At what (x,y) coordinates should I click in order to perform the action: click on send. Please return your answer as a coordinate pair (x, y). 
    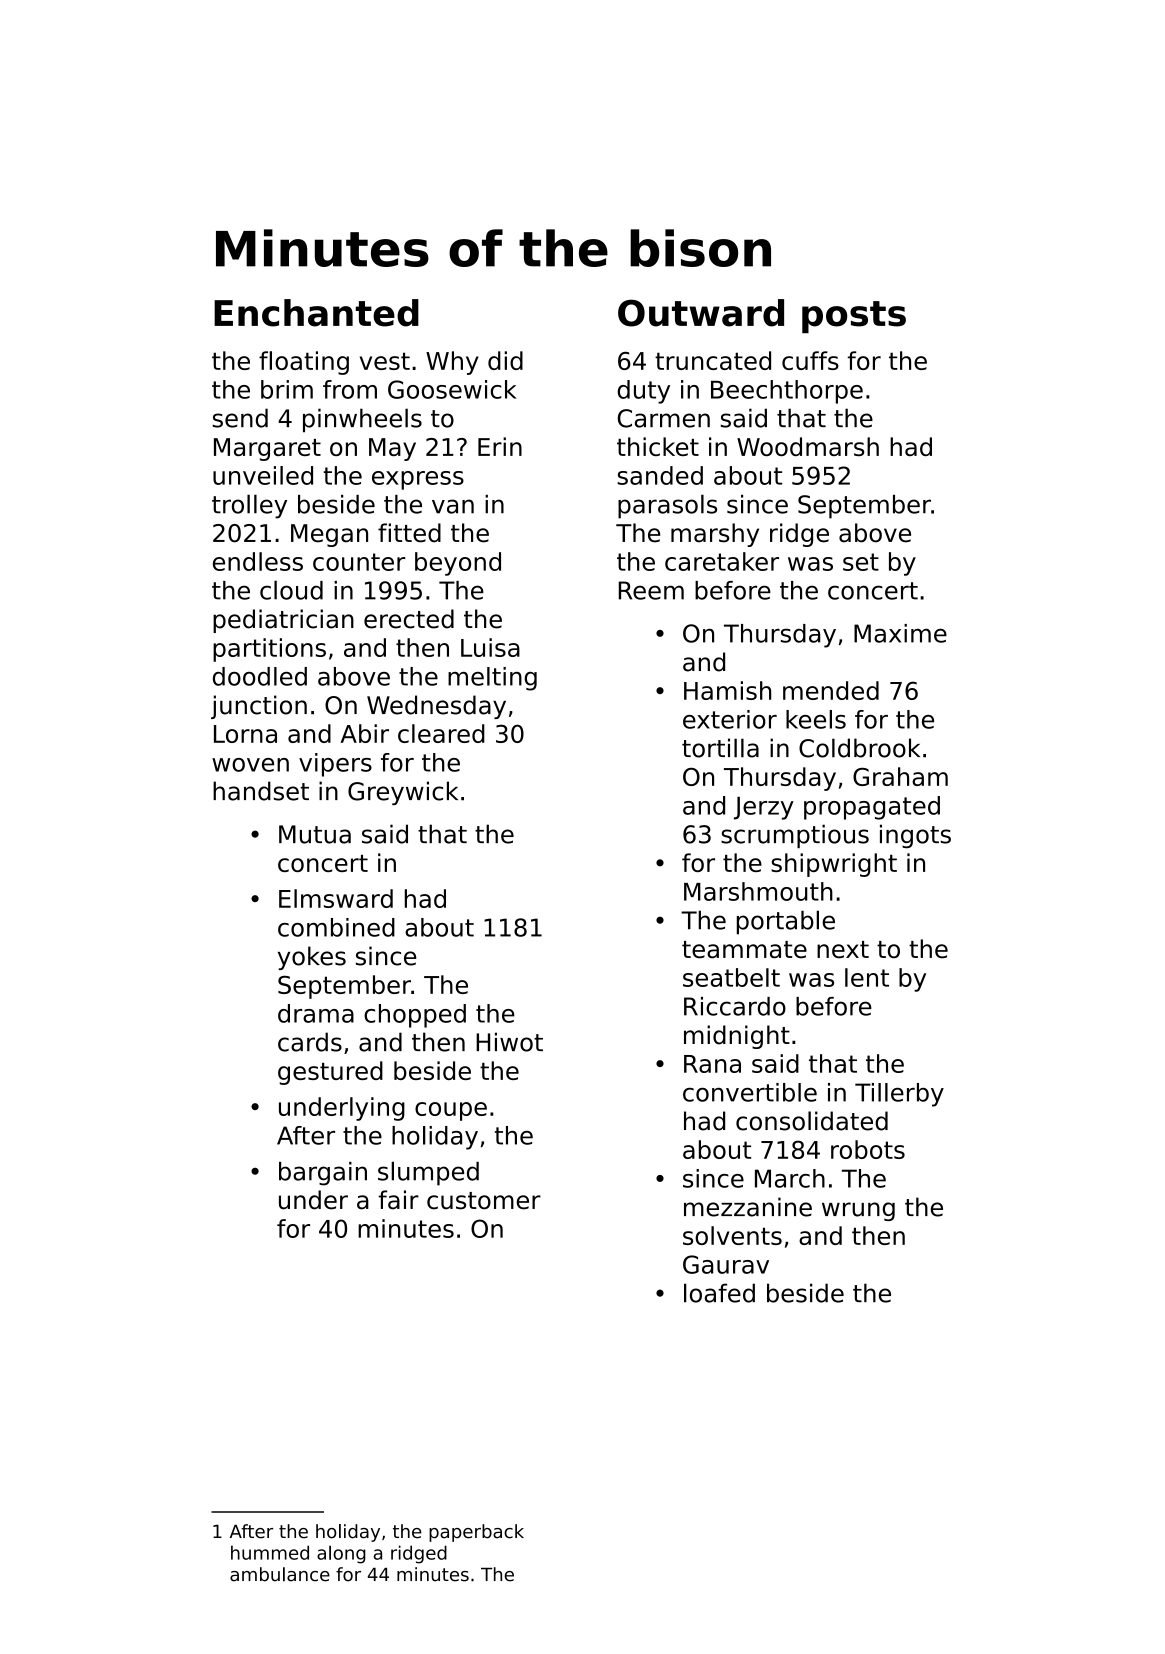
    Looking at the image, I should click on (240, 418).
